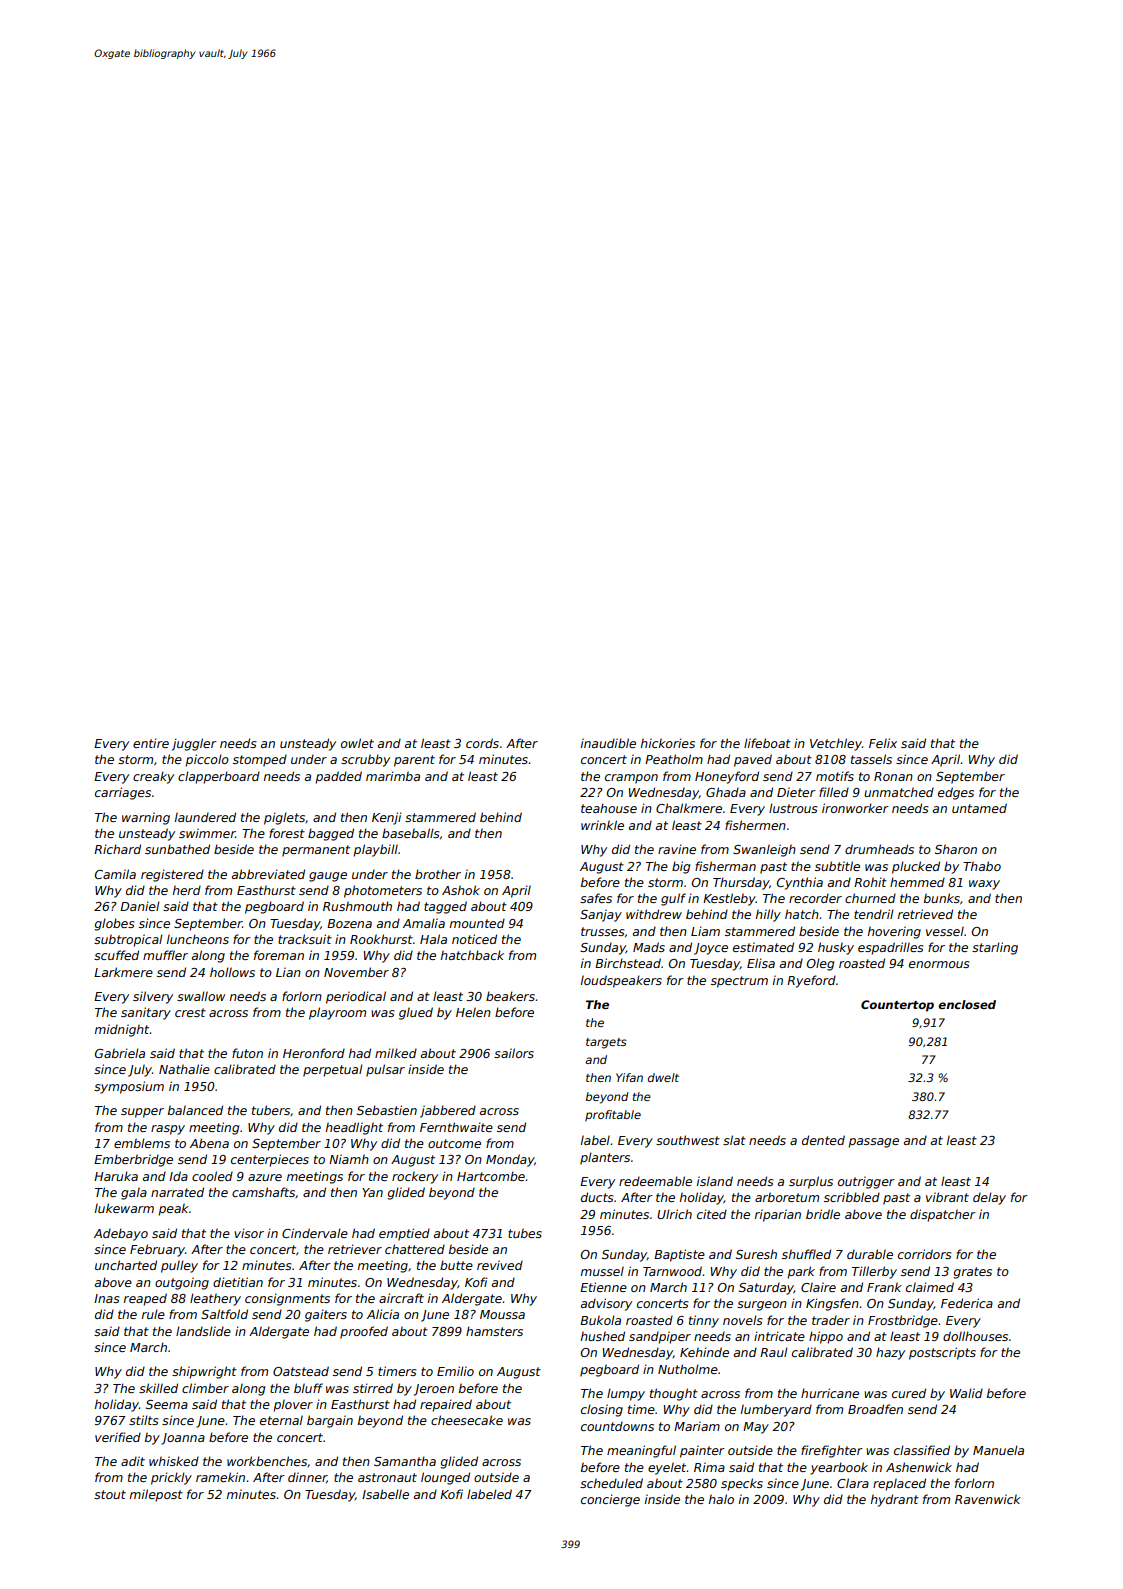  What do you see at coordinates (629, 1077) in the page?
I see `Yifan` at bounding box center [629, 1077].
